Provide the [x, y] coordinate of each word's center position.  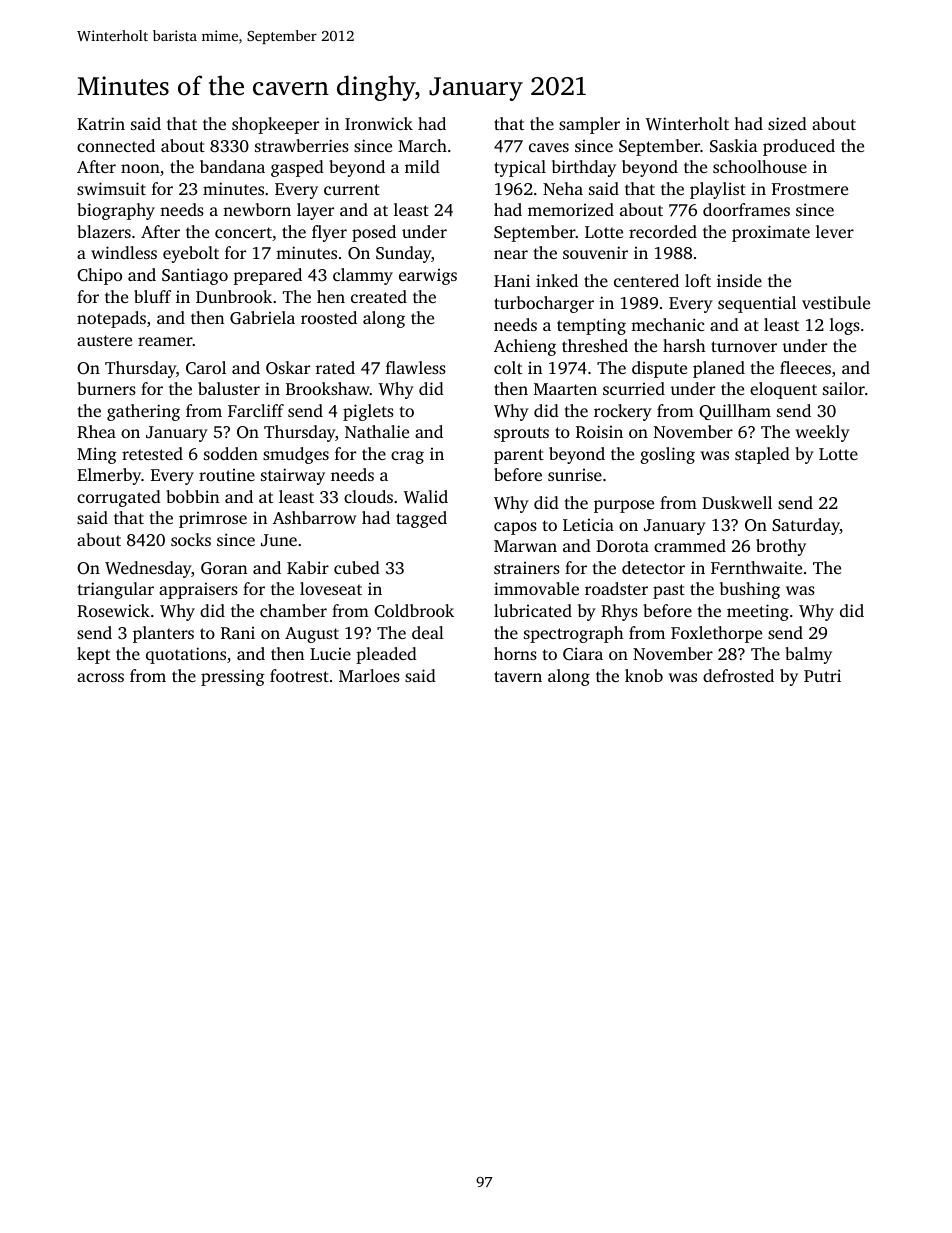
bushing [750, 590]
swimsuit [111, 188]
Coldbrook [414, 611]
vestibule [836, 302]
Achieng [525, 347]
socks [191, 539]
